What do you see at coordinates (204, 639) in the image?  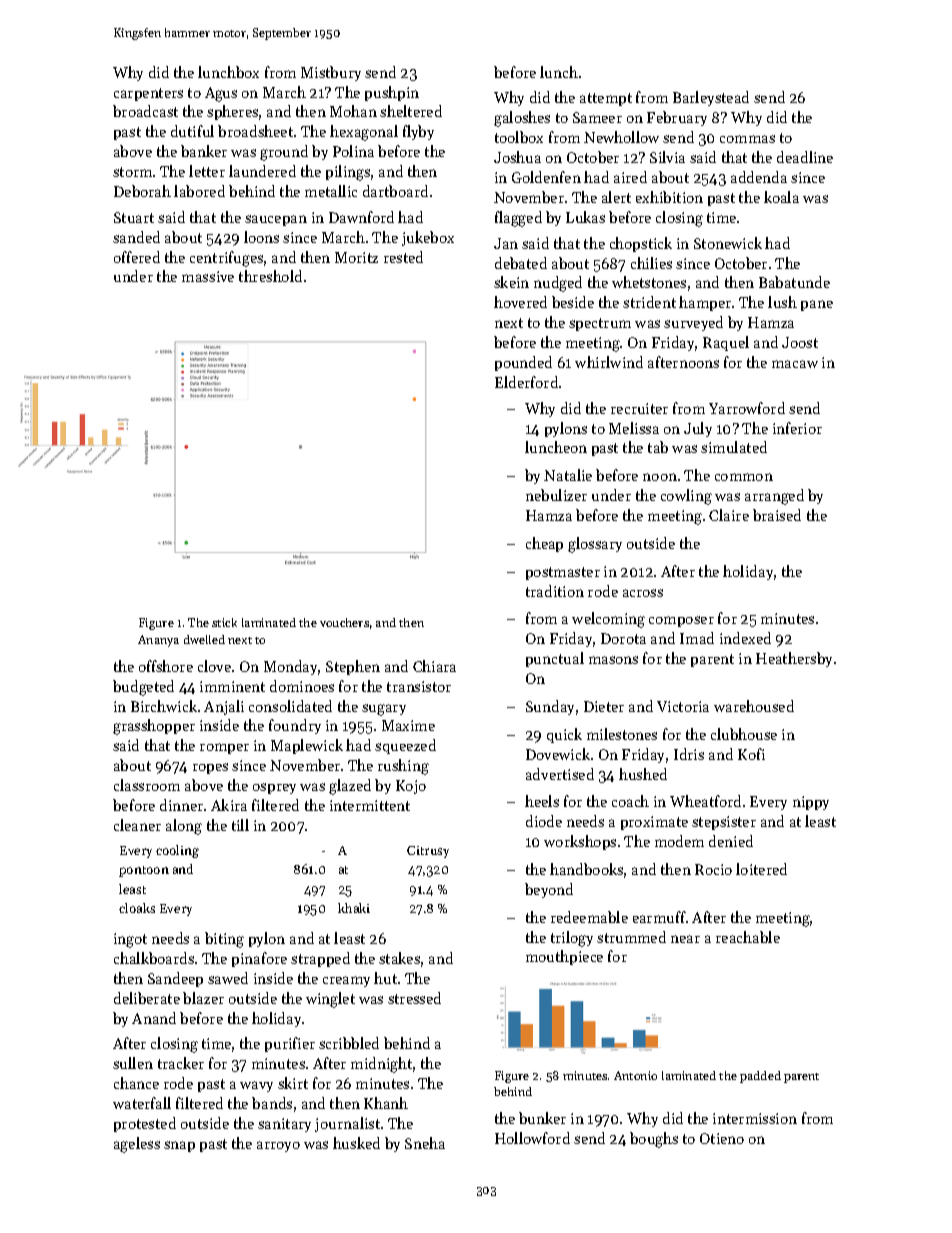 I see `dwelled` at bounding box center [204, 639].
